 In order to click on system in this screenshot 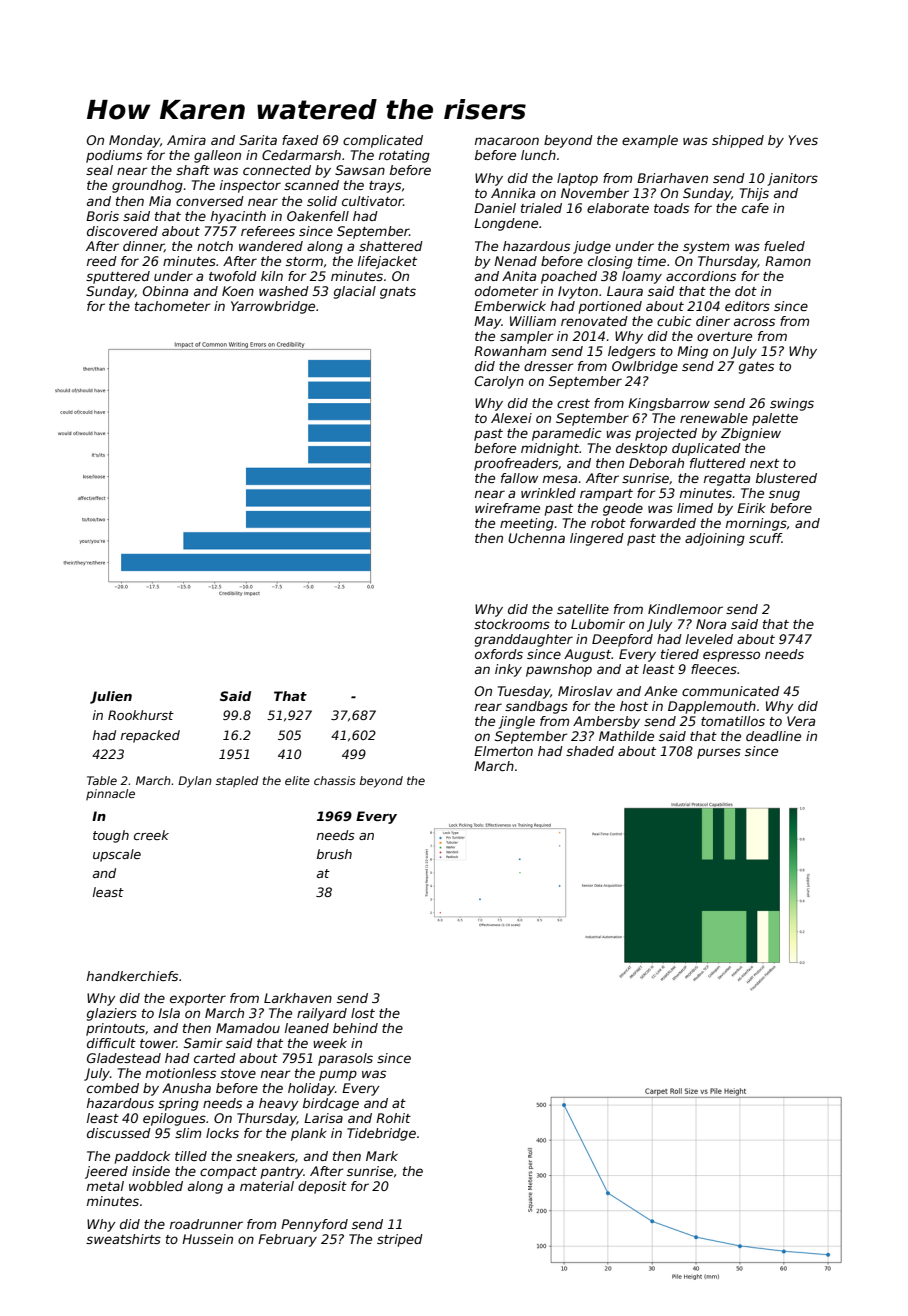, I will do `click(706, 248)`.
